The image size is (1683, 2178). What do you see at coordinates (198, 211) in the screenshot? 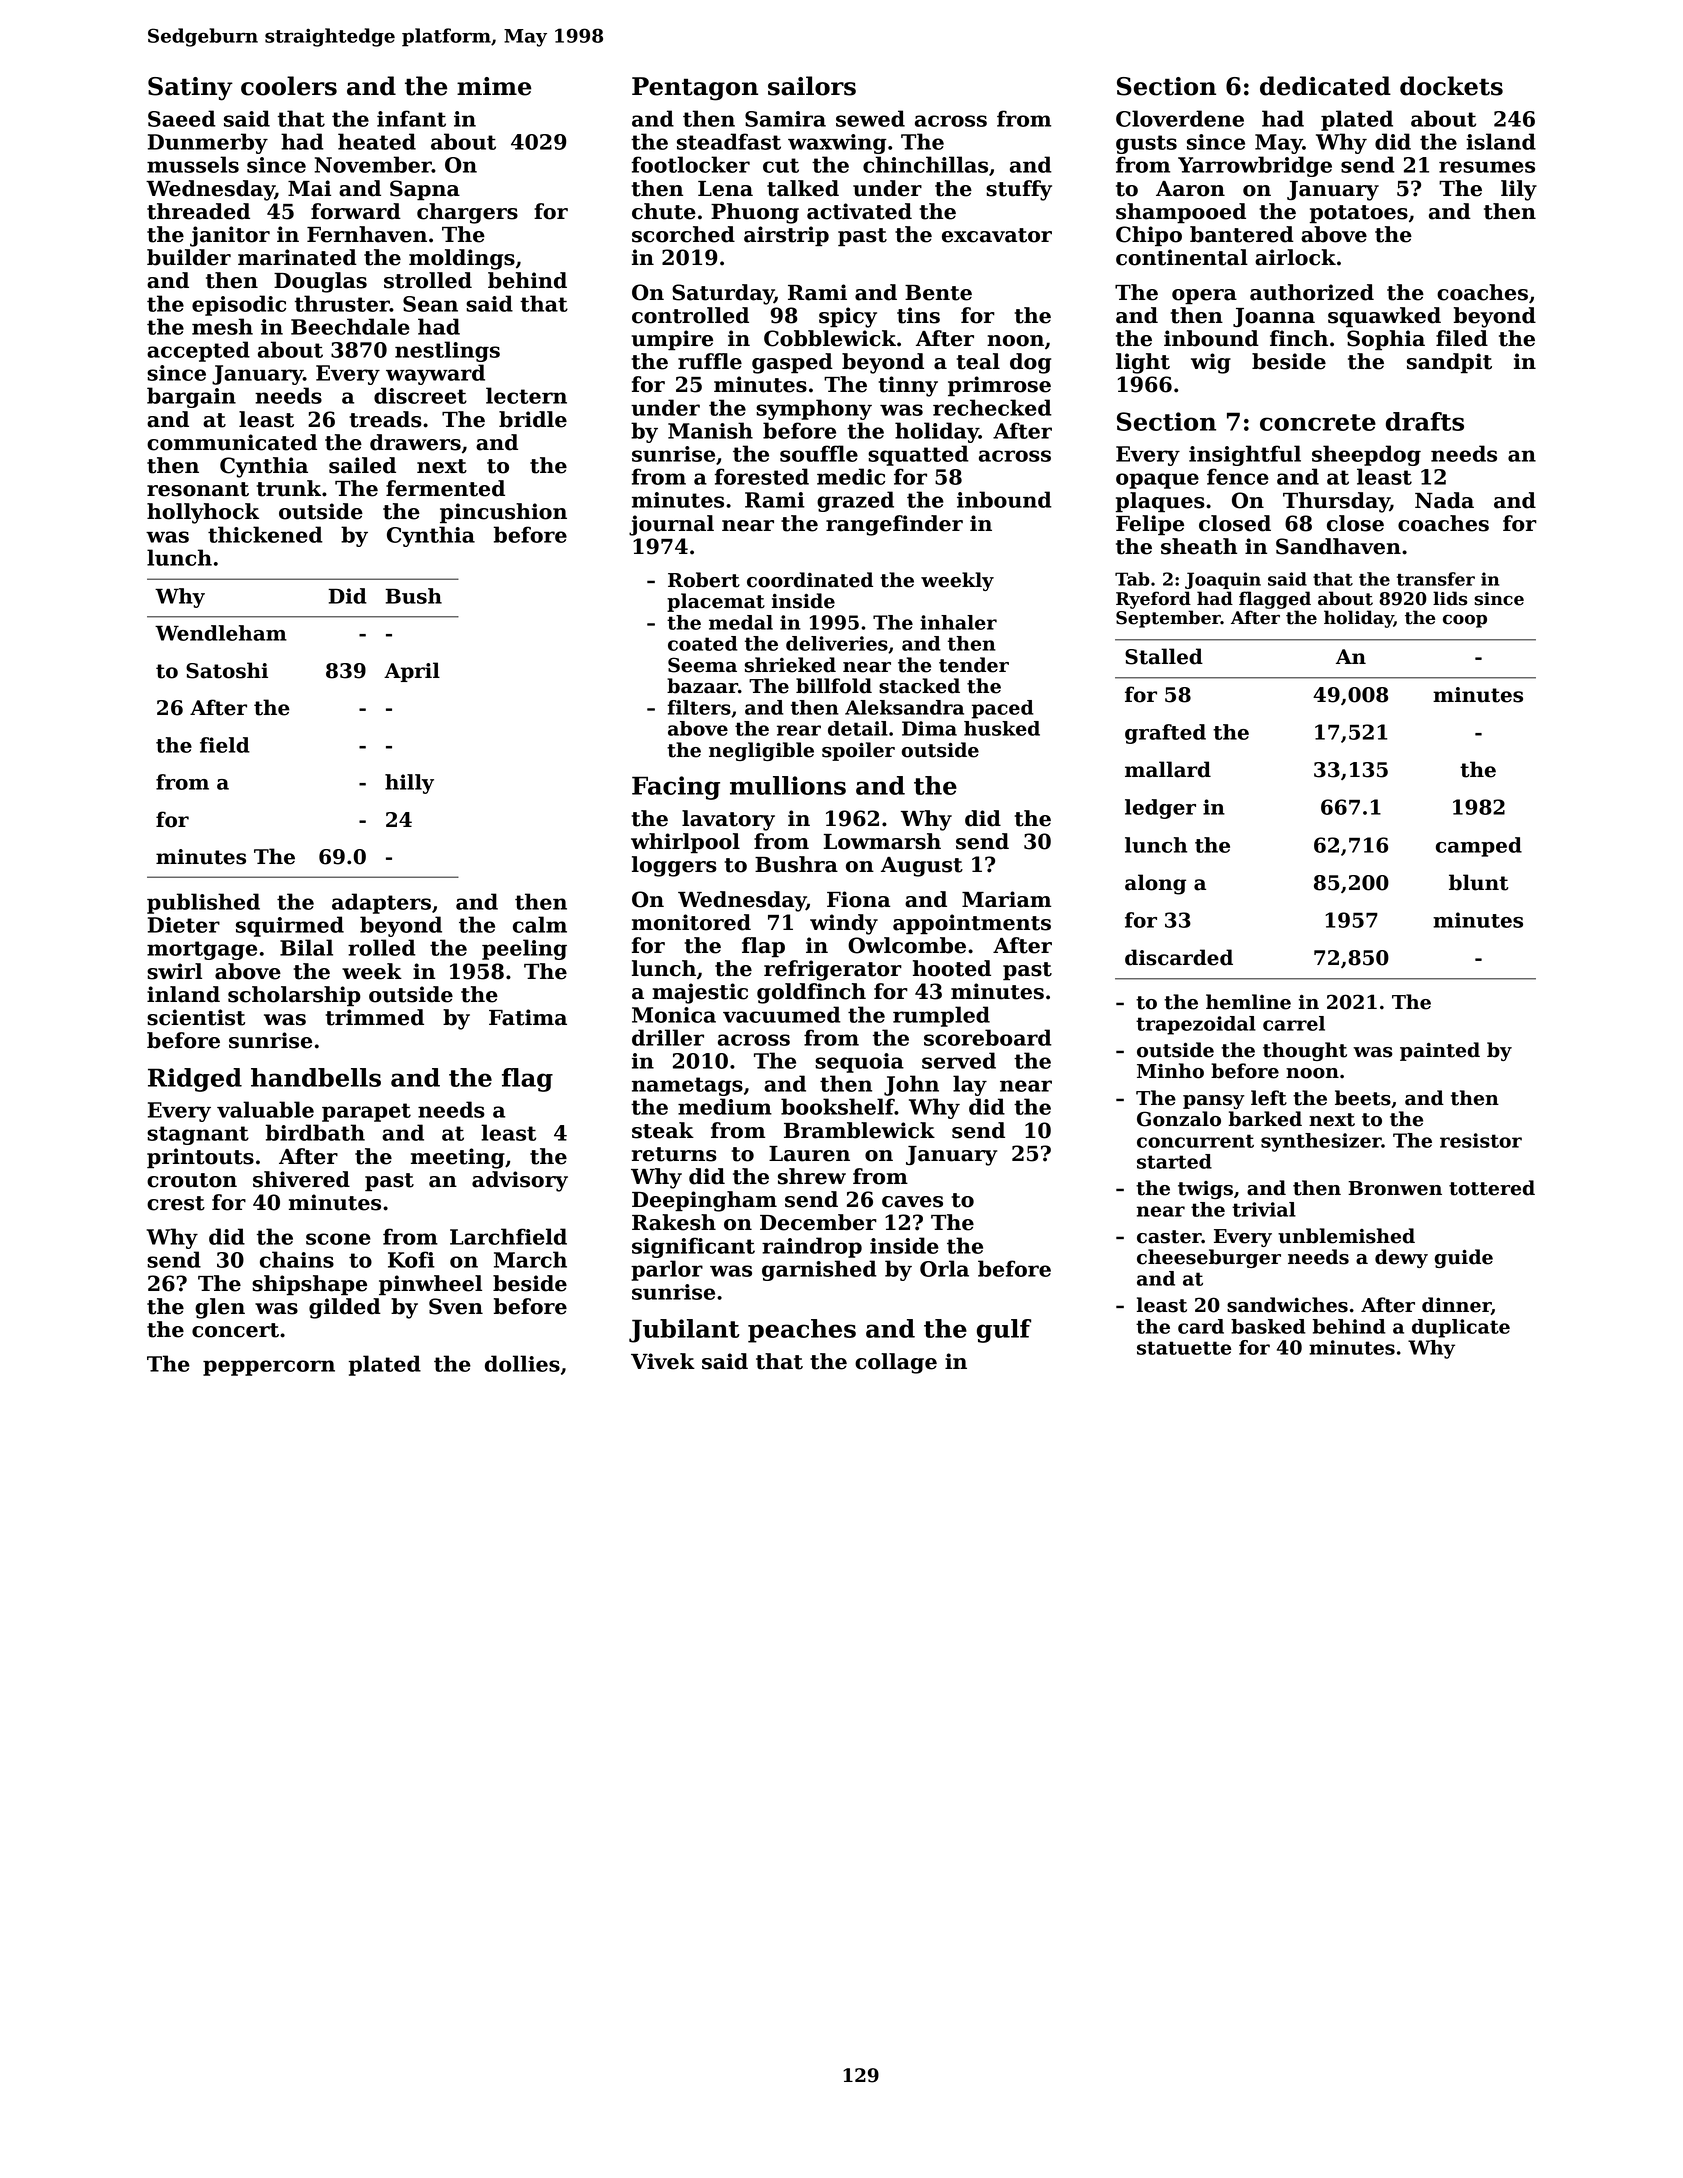
I see `threaded` at bounding box center [198, 211].
